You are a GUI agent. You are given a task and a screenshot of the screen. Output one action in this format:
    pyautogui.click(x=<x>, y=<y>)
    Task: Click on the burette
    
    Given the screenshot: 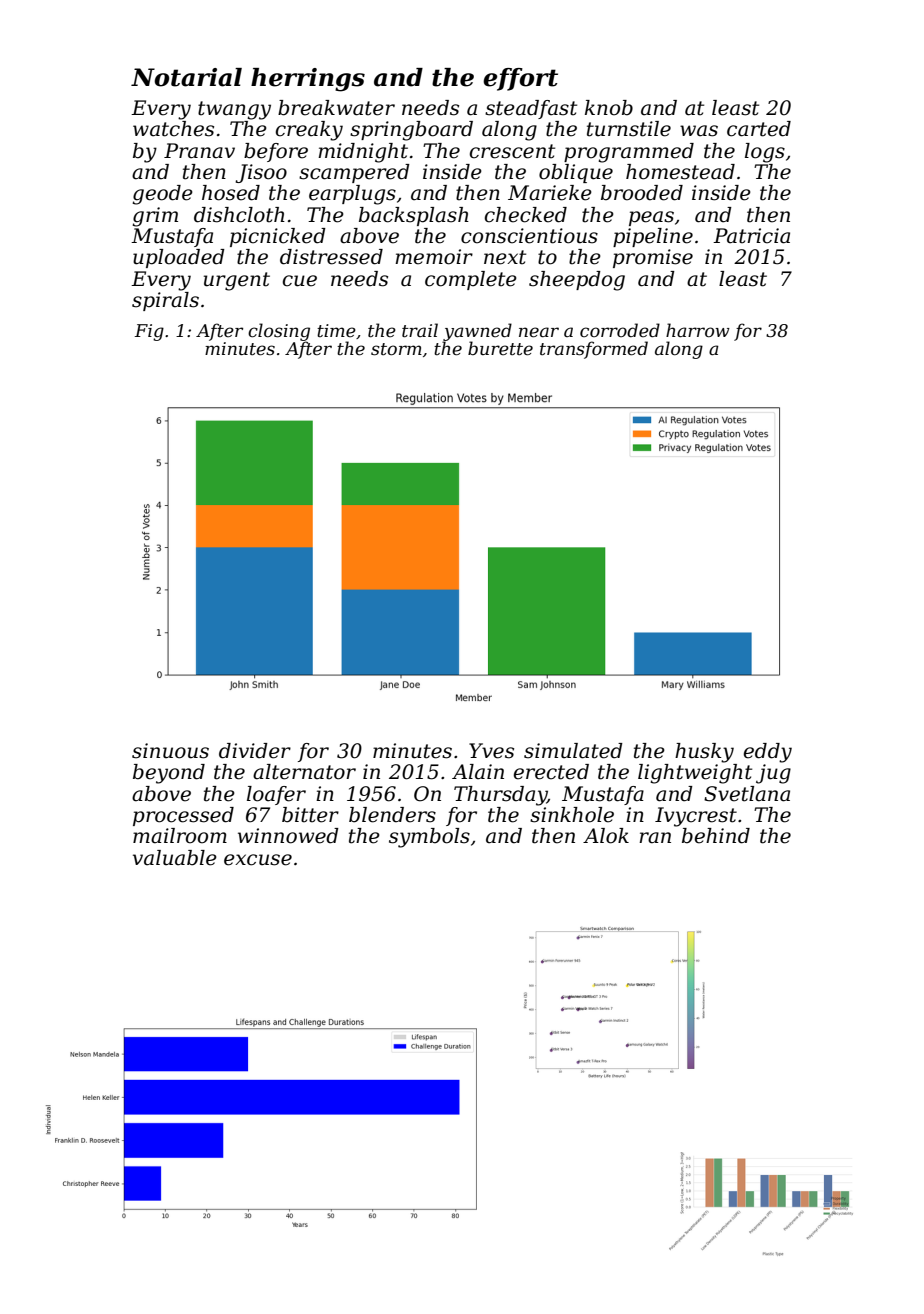 What is the action you would take?
    pyautogui.click(x=500, y=348)
